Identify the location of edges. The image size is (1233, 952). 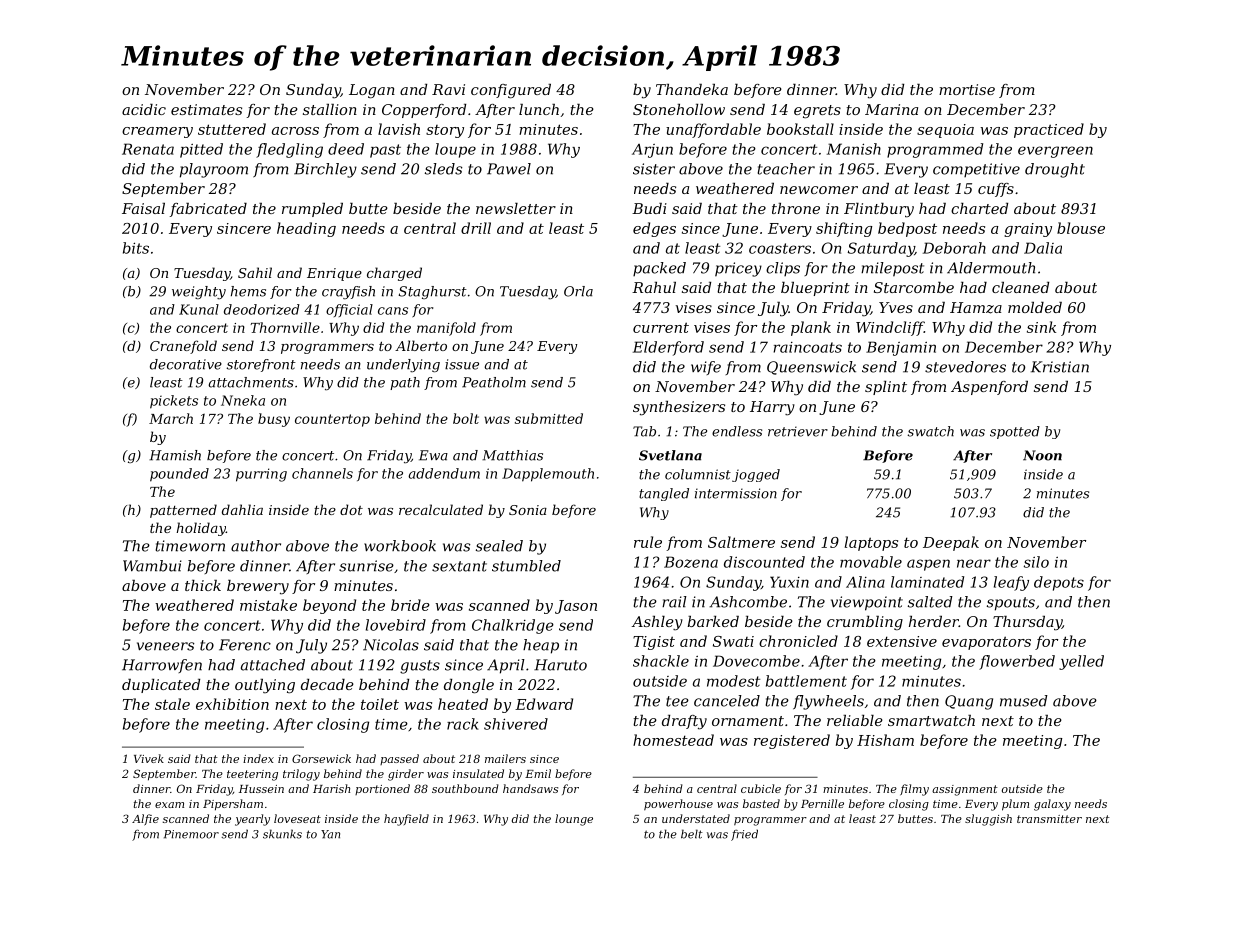
(654, 229).
